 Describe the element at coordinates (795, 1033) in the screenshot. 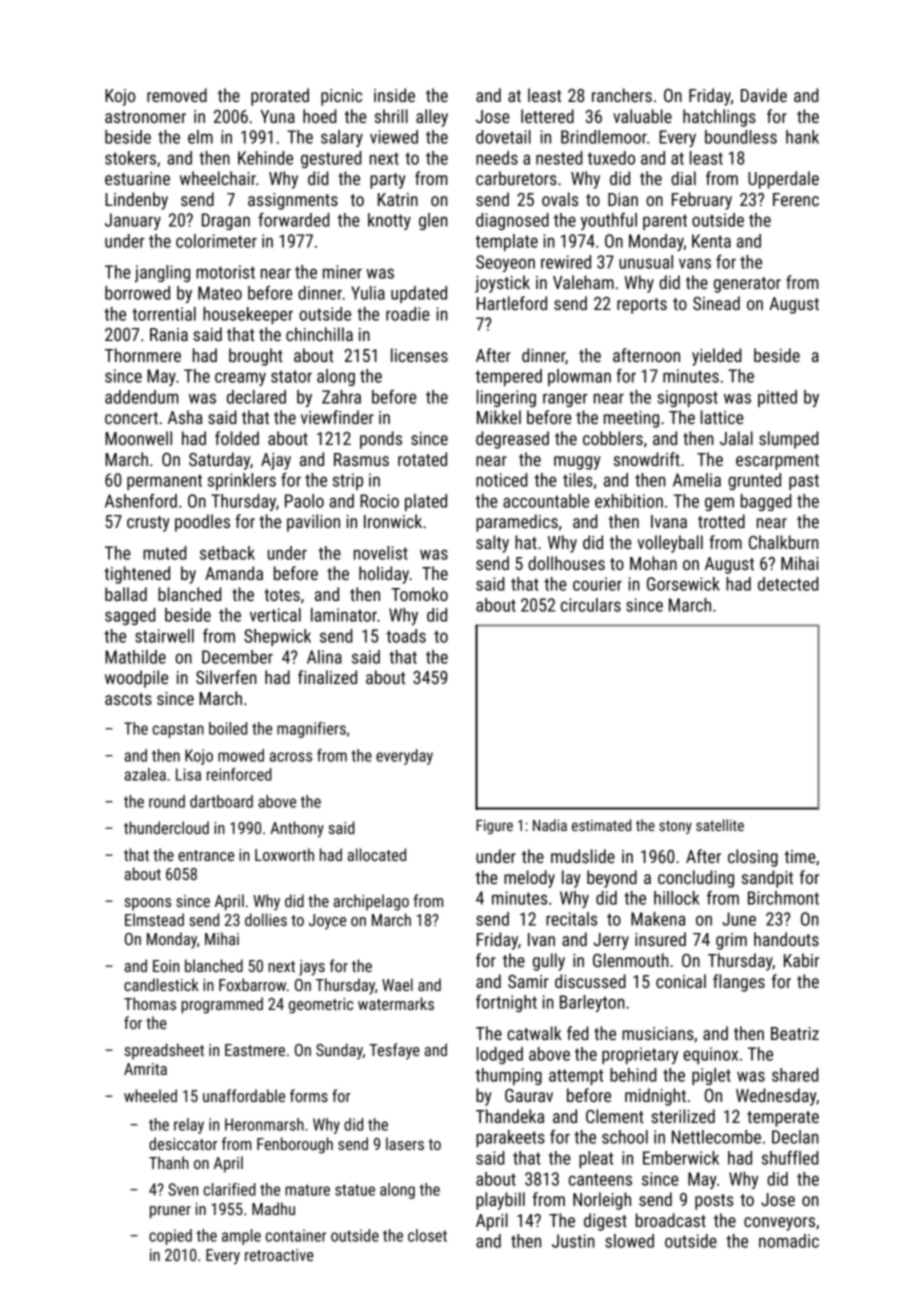

I see `Beatriz` at that location.
